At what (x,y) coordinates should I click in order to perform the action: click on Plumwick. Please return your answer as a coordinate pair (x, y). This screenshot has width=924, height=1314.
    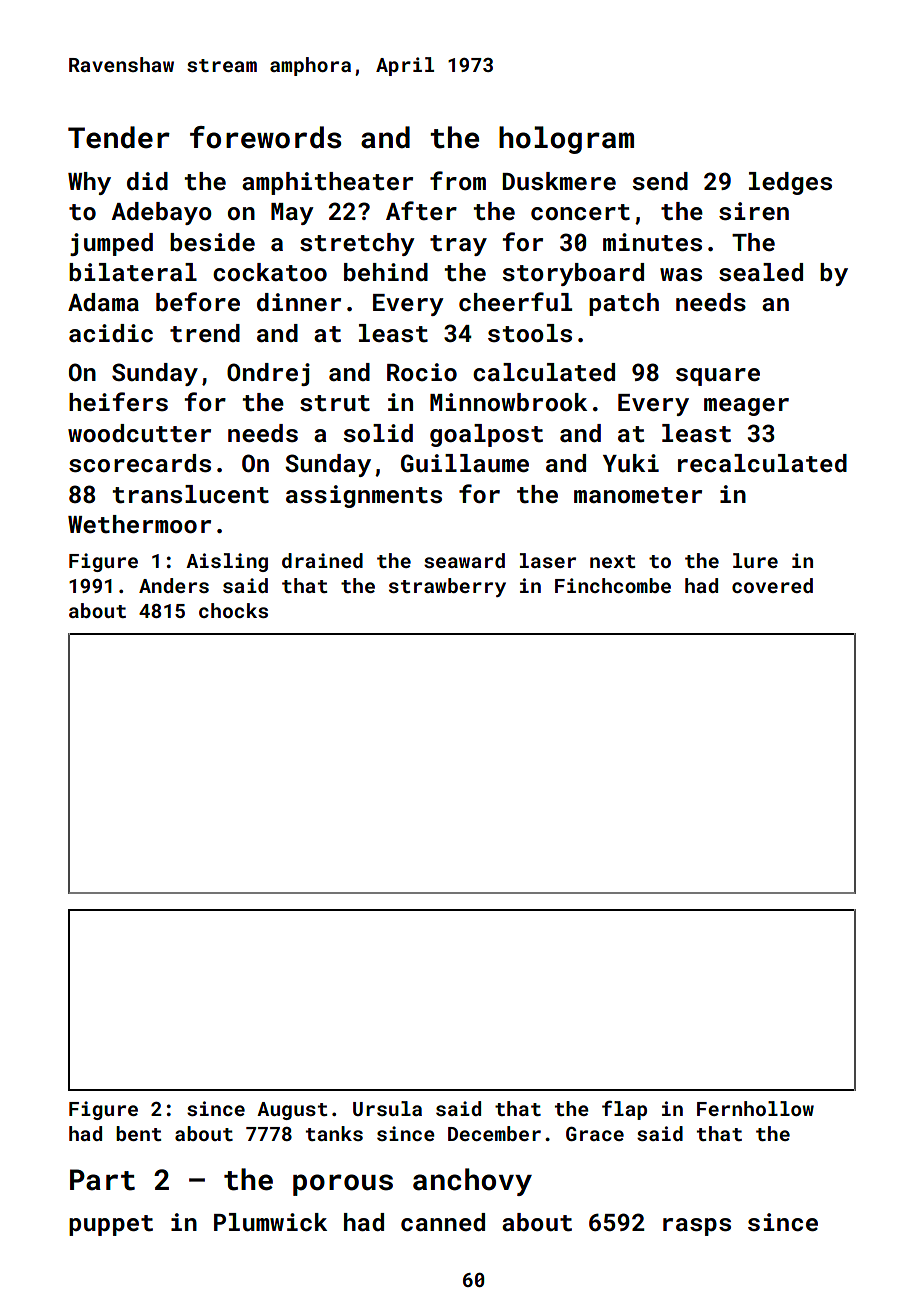
    Looking at the image, I should click on (270, 1222).
